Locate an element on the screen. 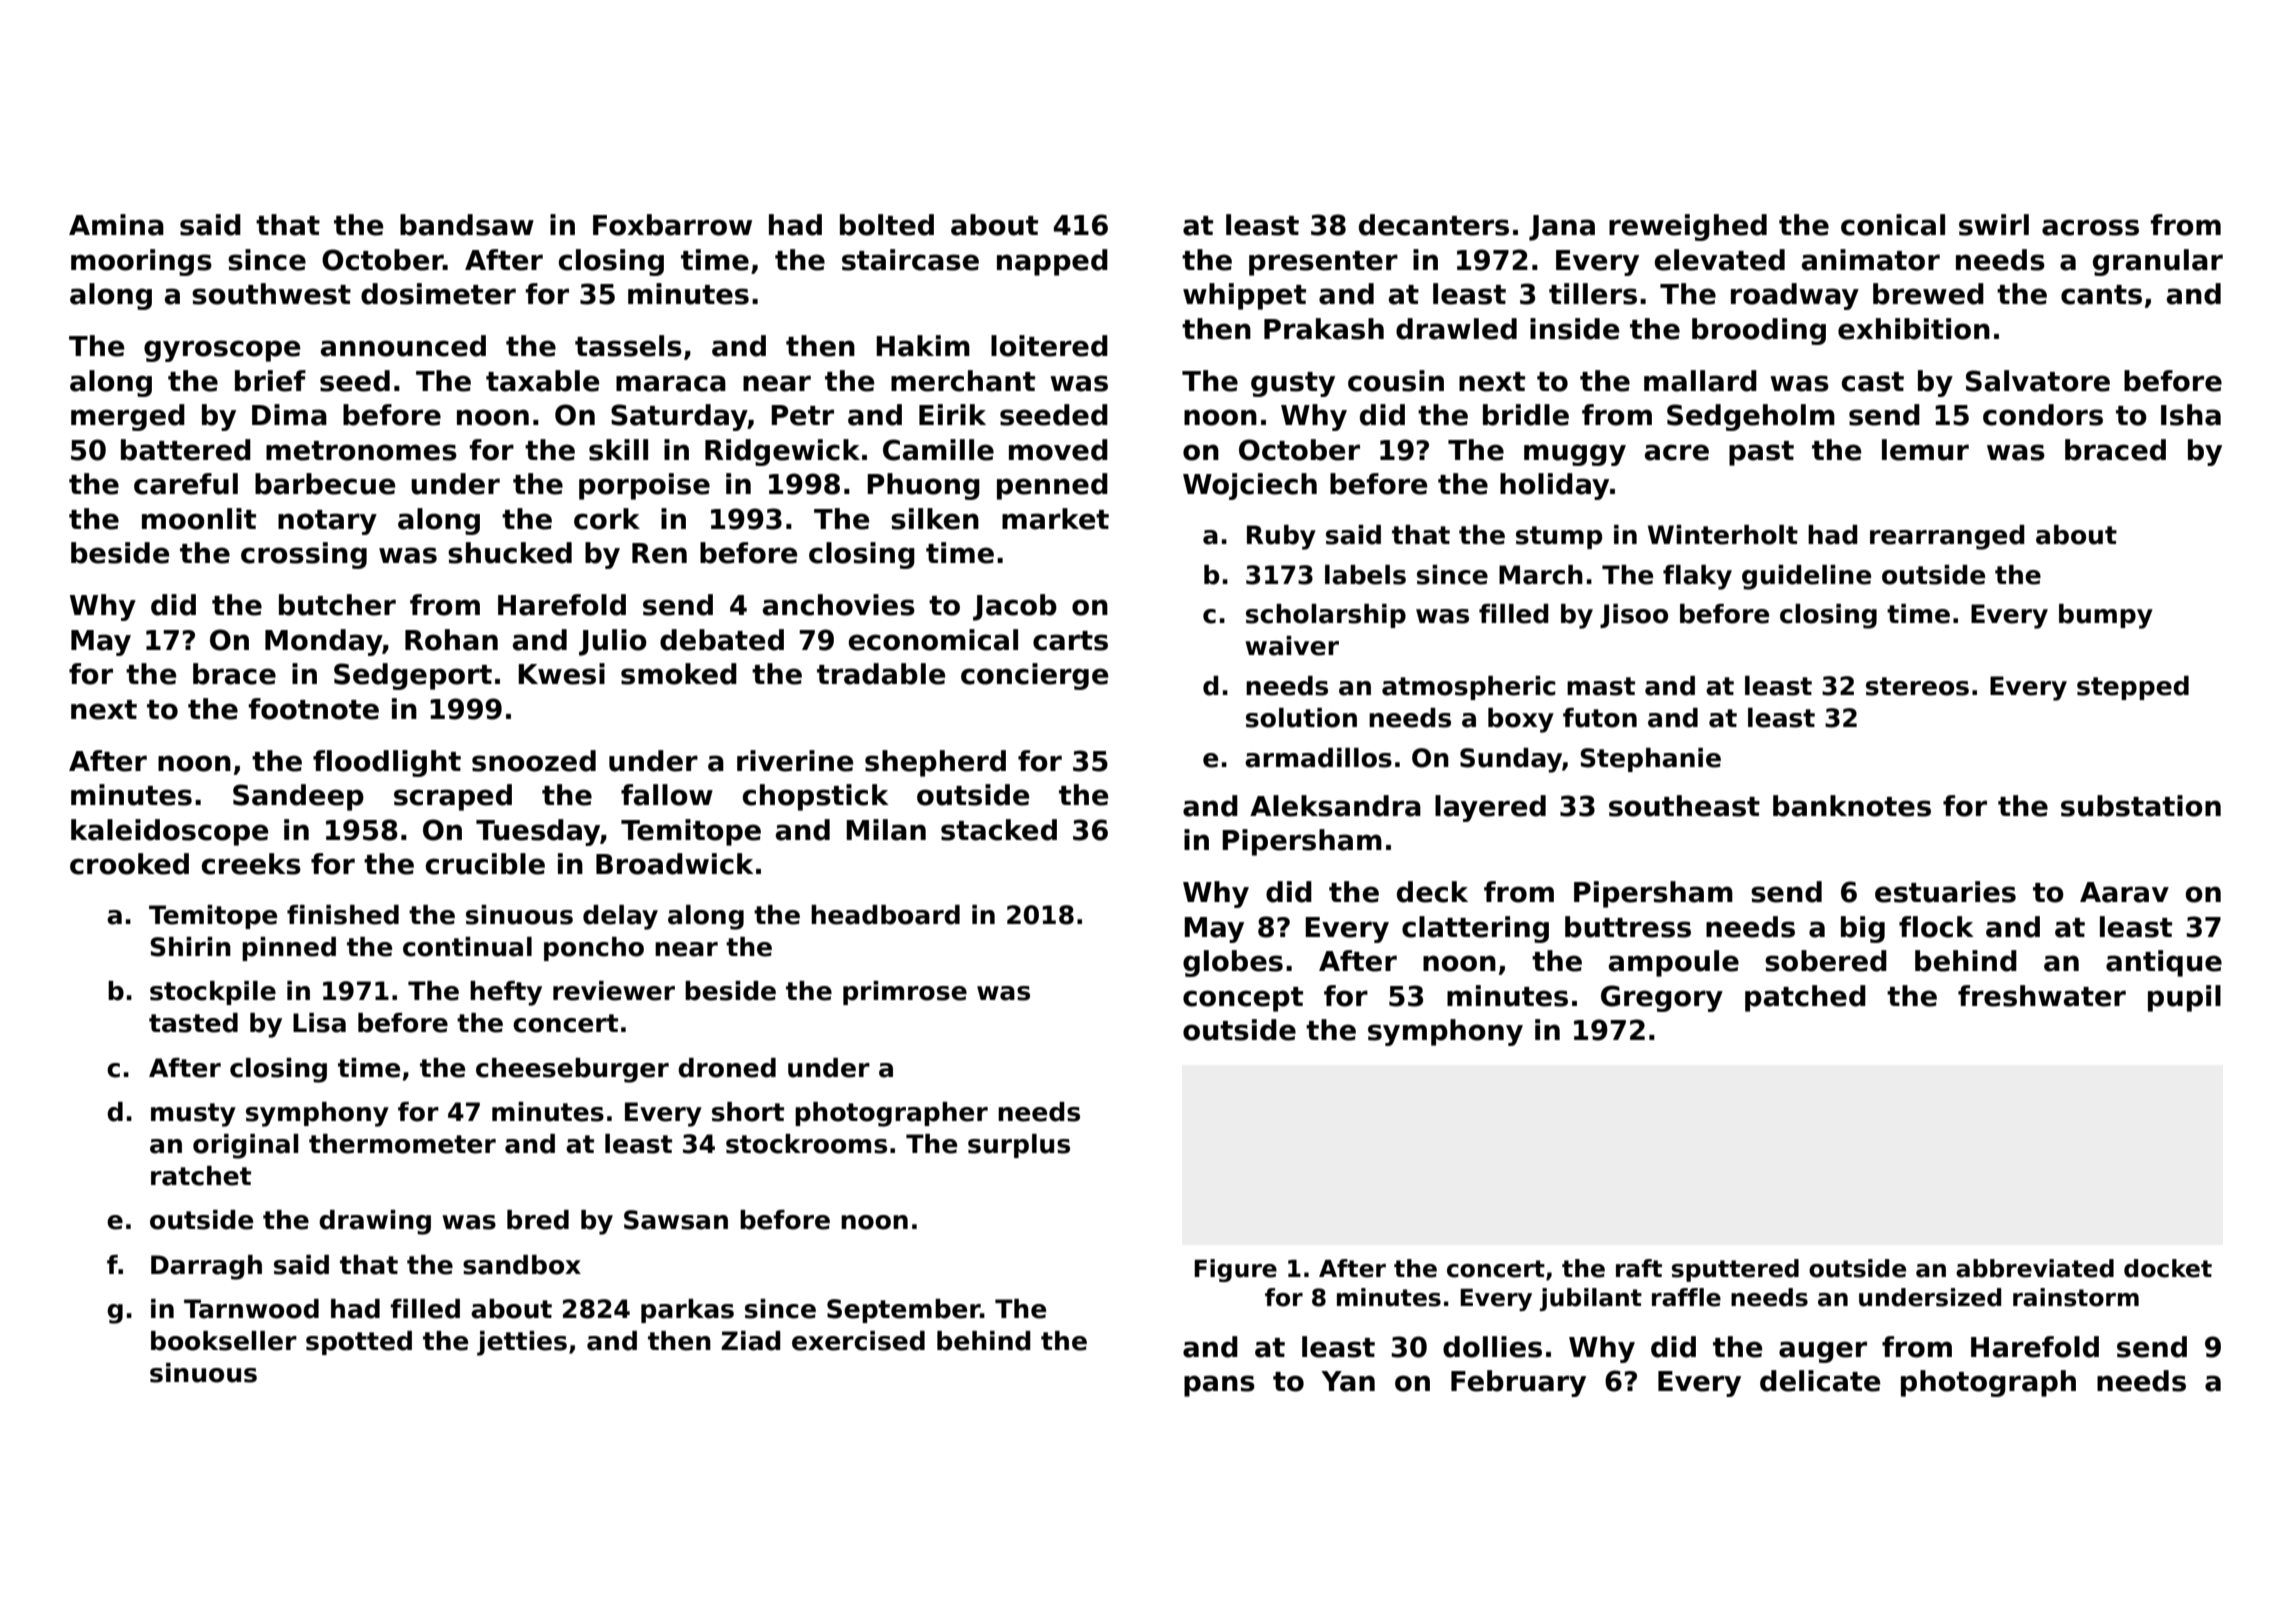 The height and width of the screenshot is (1620, 2292). careful is located at coordinates (186, 484).
